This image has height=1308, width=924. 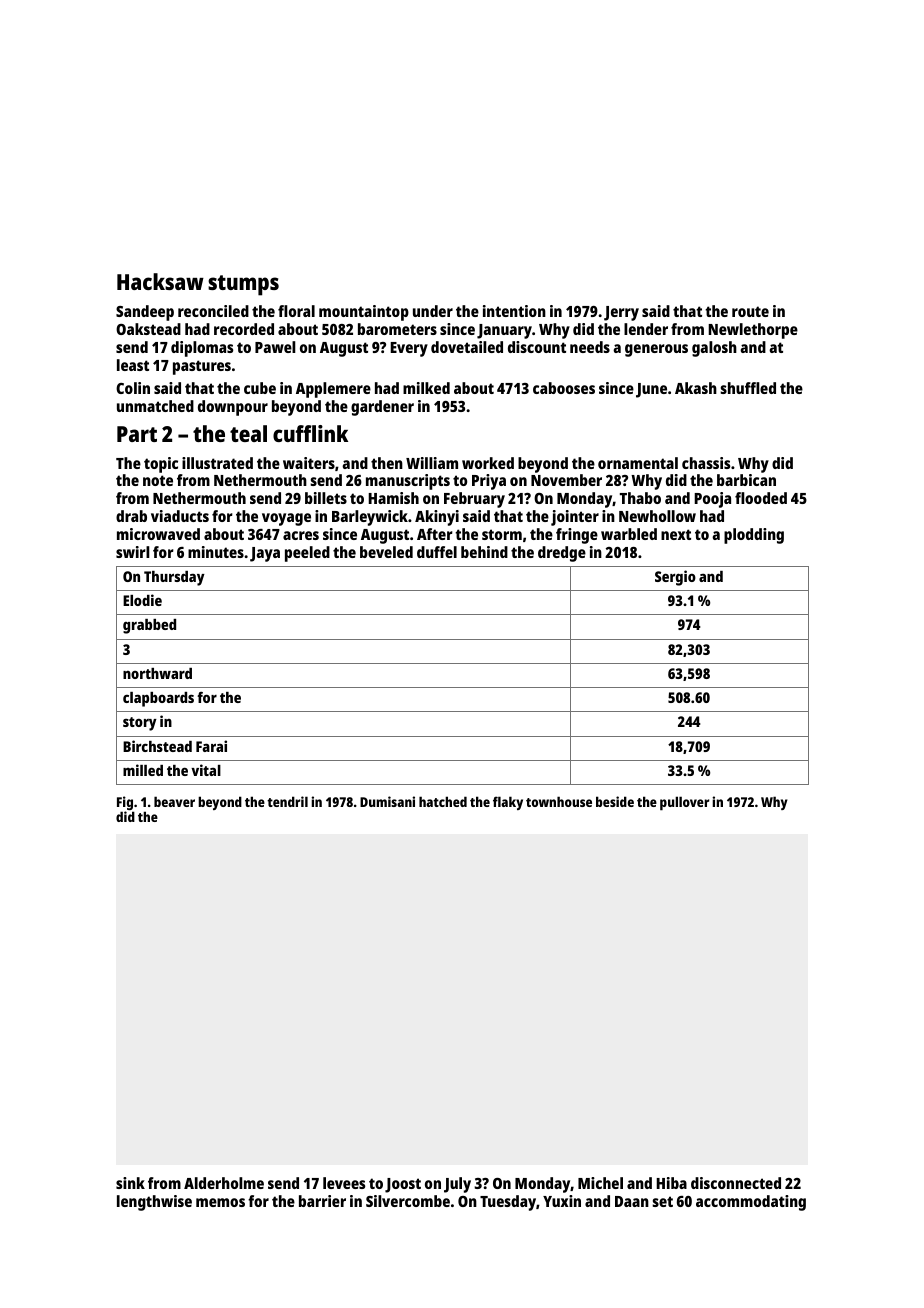 I want to click on memos, so click(x=220, y=1202).
